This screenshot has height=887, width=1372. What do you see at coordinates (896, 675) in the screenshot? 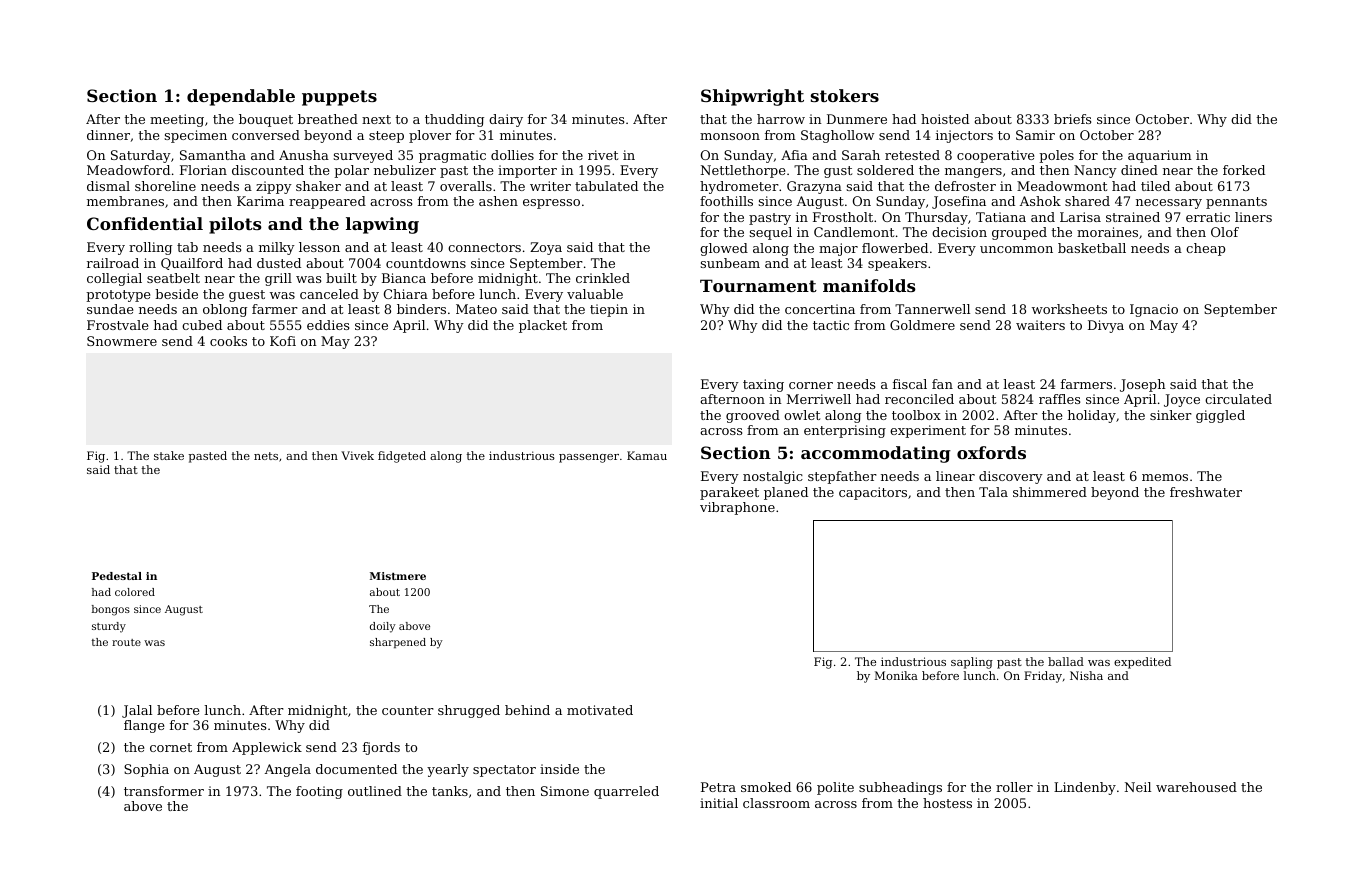
I see `Monika` at bounding box center [896, 675].
